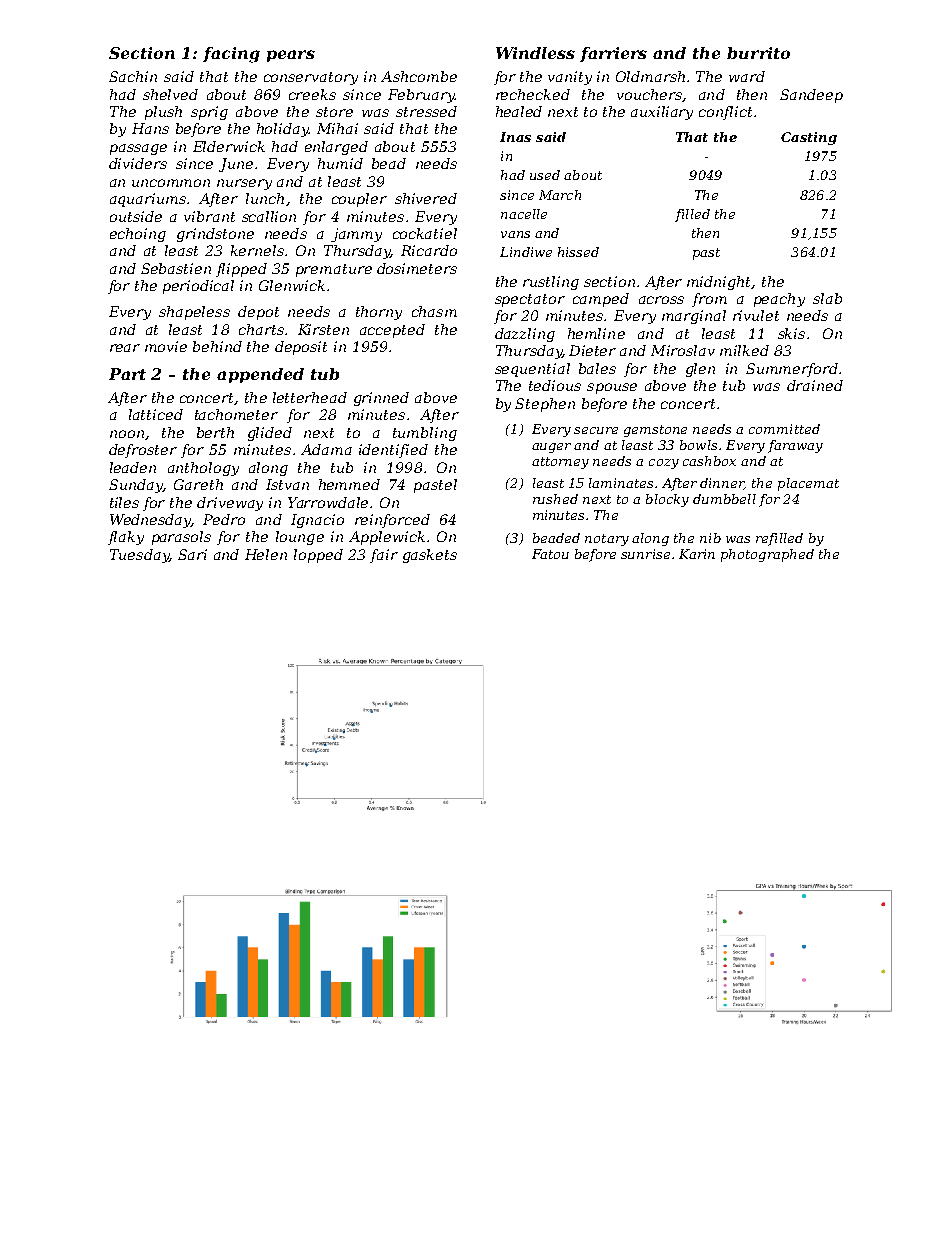 The width and height of the image is (952, 1233). I want to click on latticed, so click(156, 414).
